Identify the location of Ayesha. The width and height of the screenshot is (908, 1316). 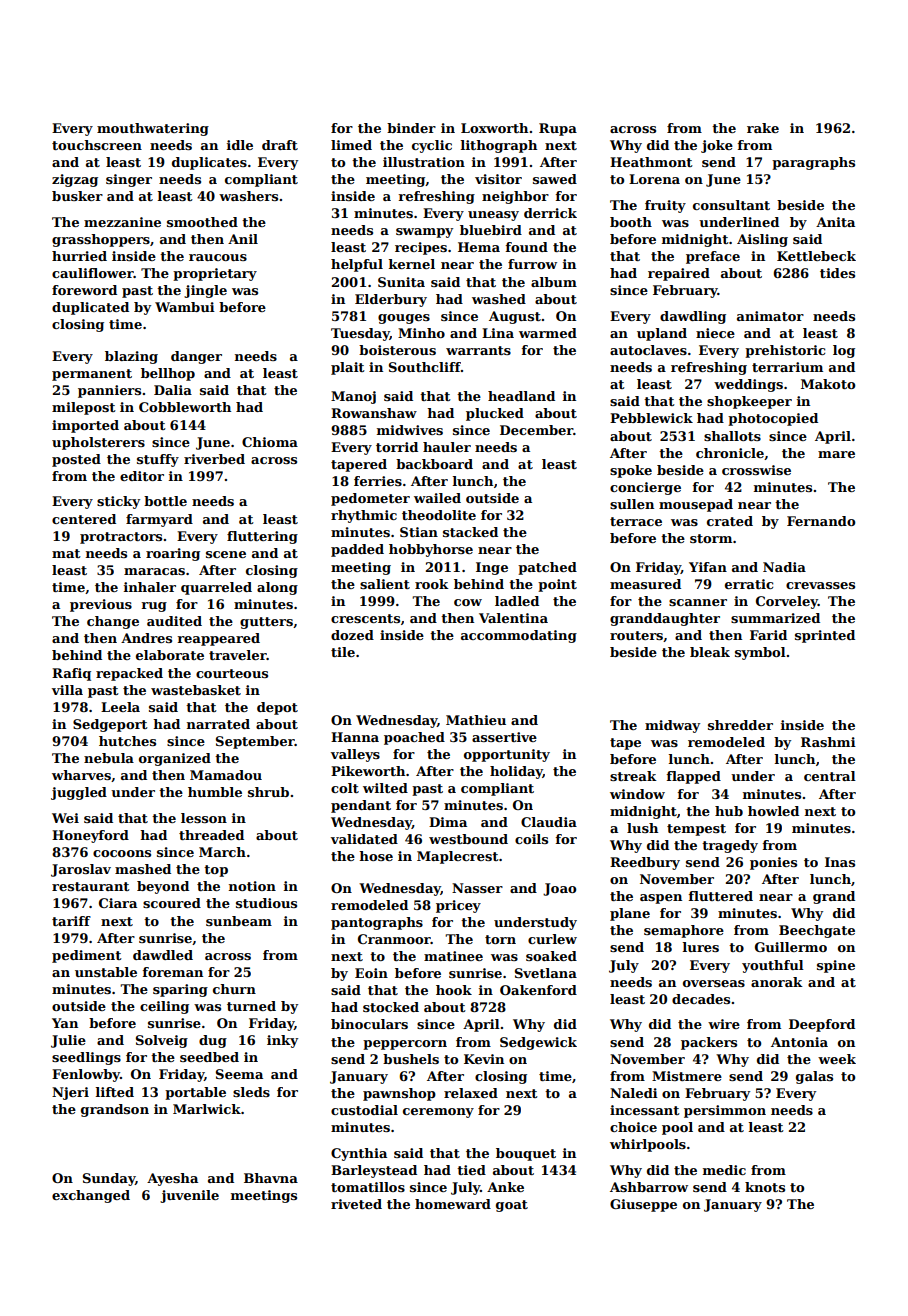
(172, 1179).
